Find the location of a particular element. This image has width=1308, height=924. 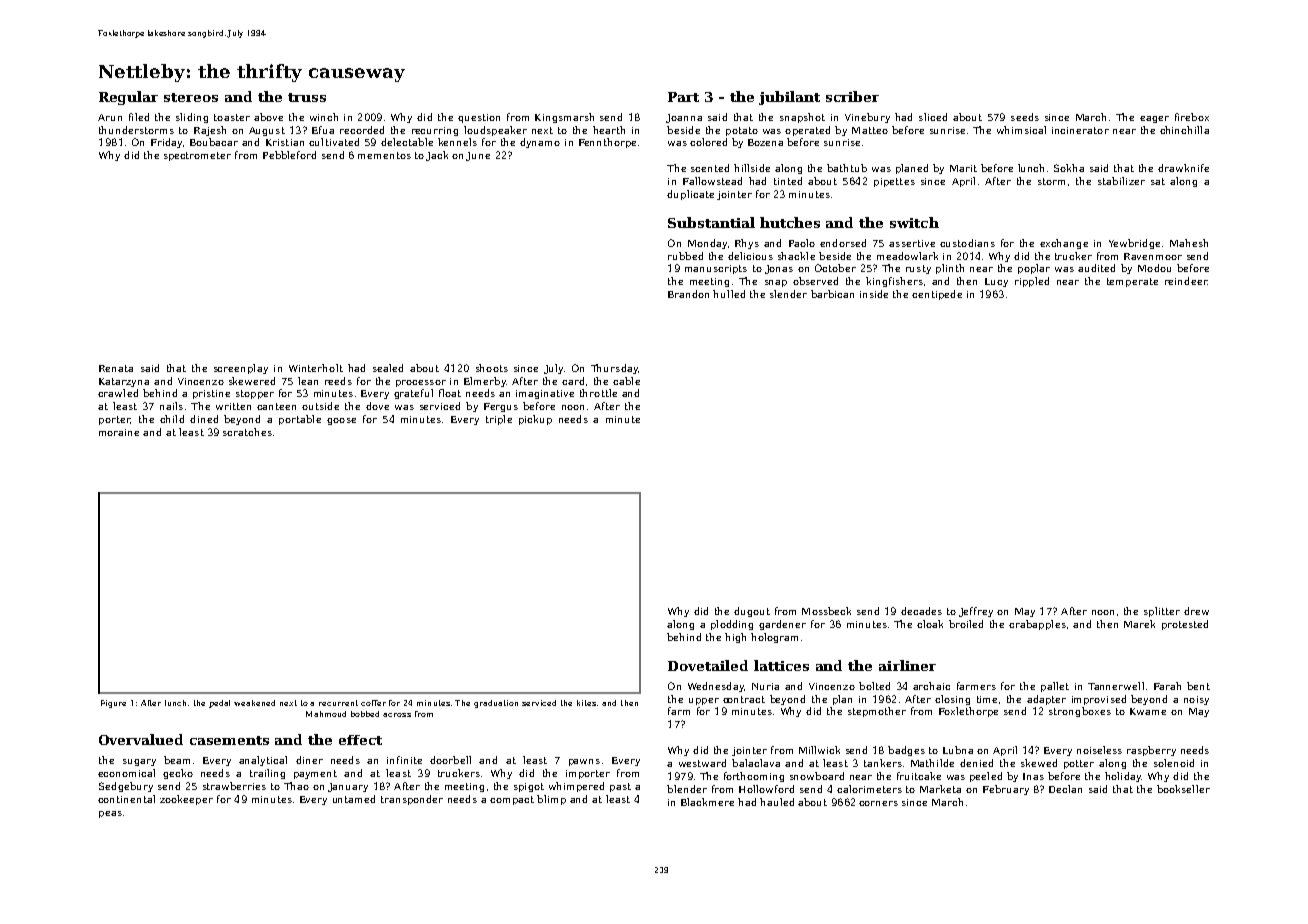

chinchilla is located at coordinates (1184, 130).
